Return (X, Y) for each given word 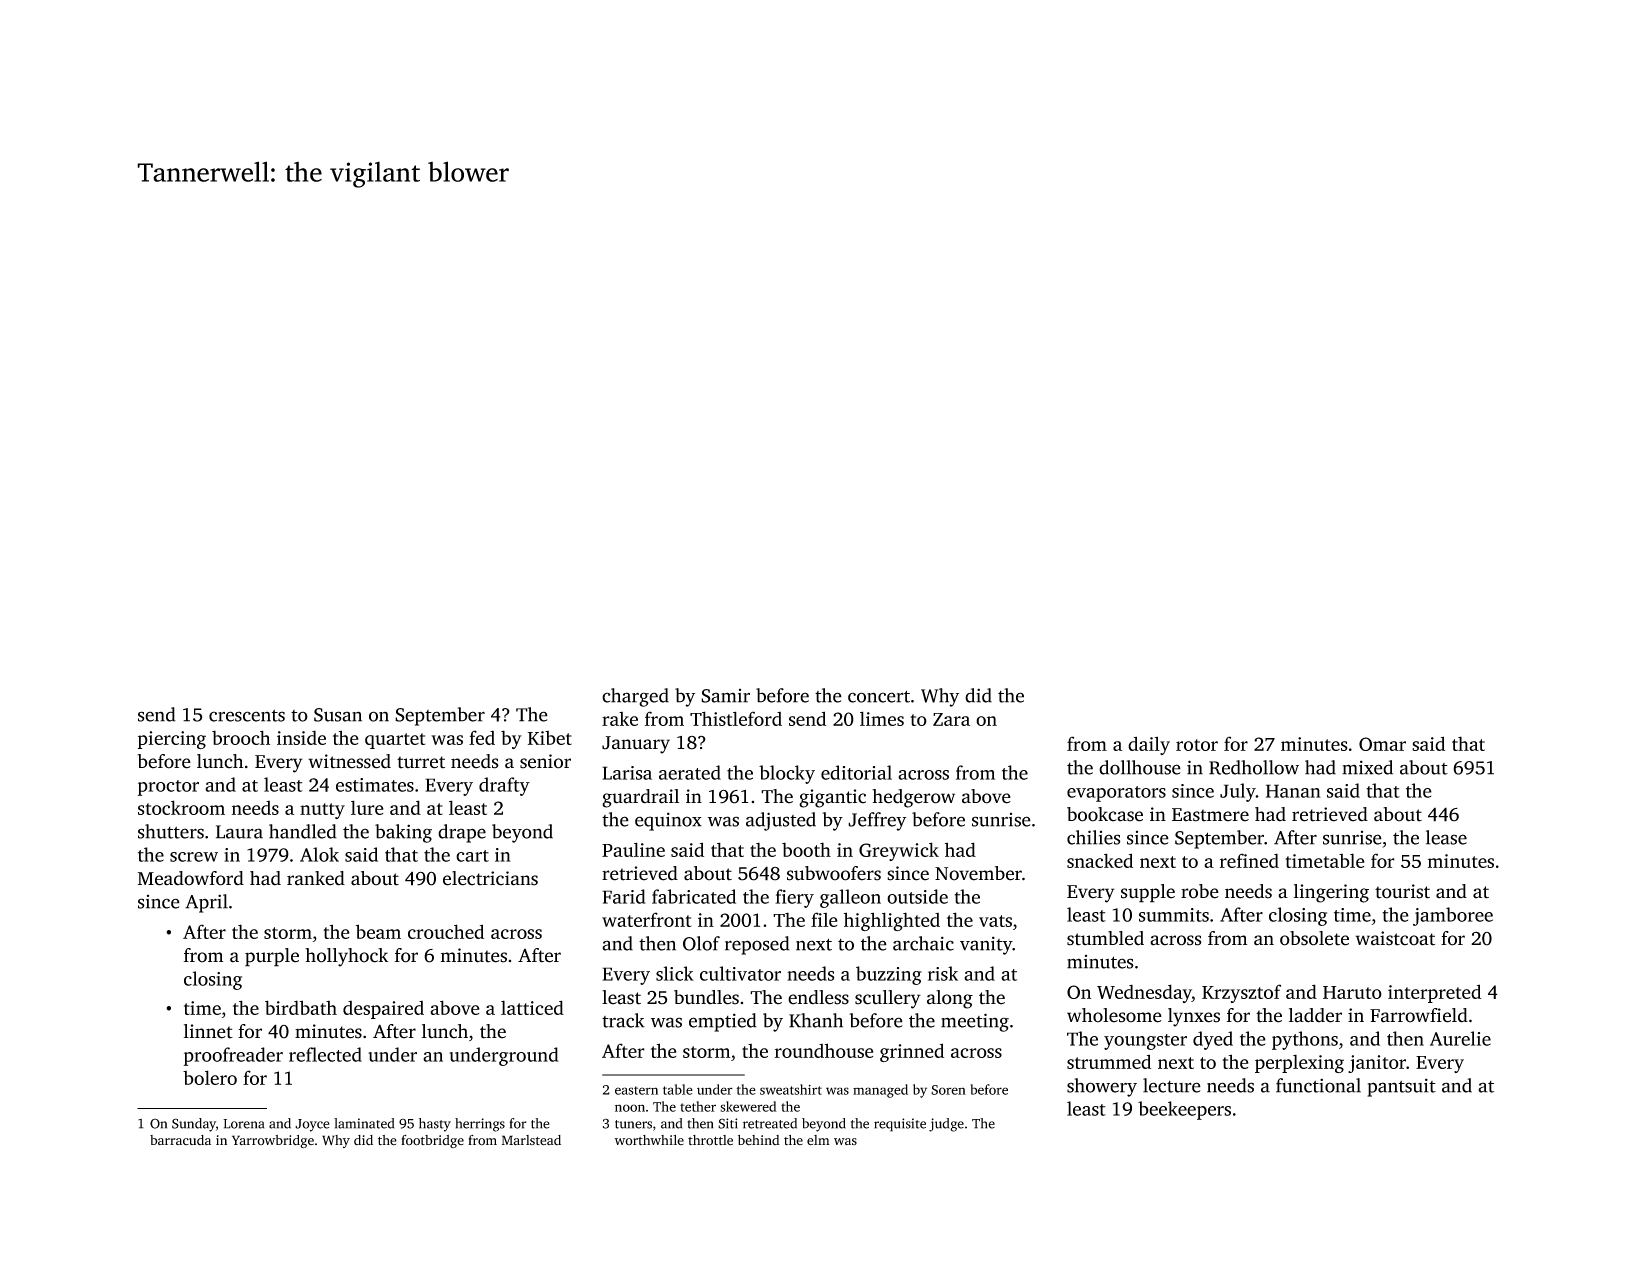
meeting (975, 1022)
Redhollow (1254, 767)
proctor (168, 788)
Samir (725, 696)
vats (995, 921)
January (636, 745)
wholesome (1114, 1015)
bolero (210, 1077)
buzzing (889, 975)
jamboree (1453, 916)
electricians (490, 878)
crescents (247, 716)
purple (272, 957)
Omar (1382, 744)
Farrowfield (1419, 1015)
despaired (383, 1010)
